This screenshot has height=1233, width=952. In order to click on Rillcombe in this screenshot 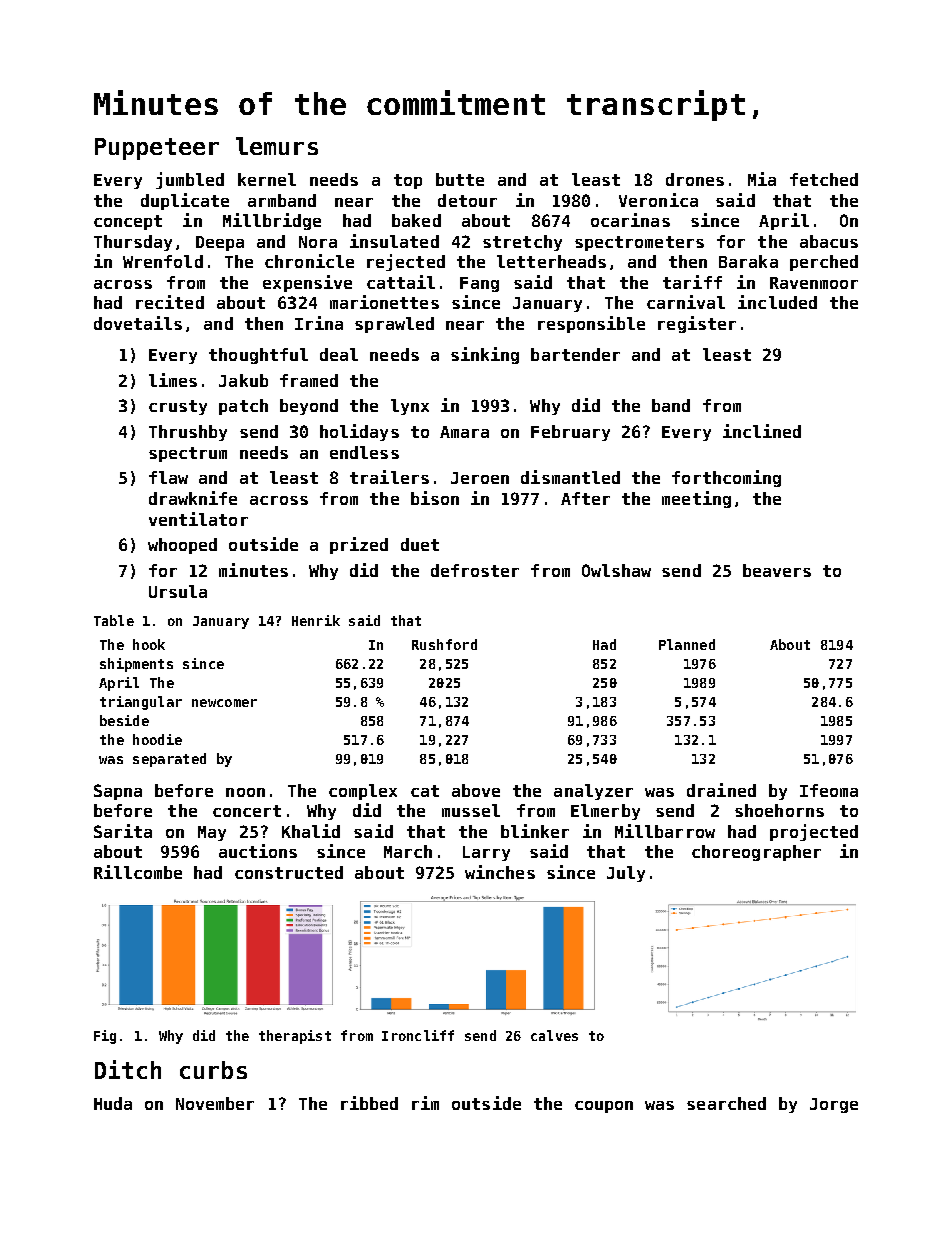, I will do `click(138, 872)`.
